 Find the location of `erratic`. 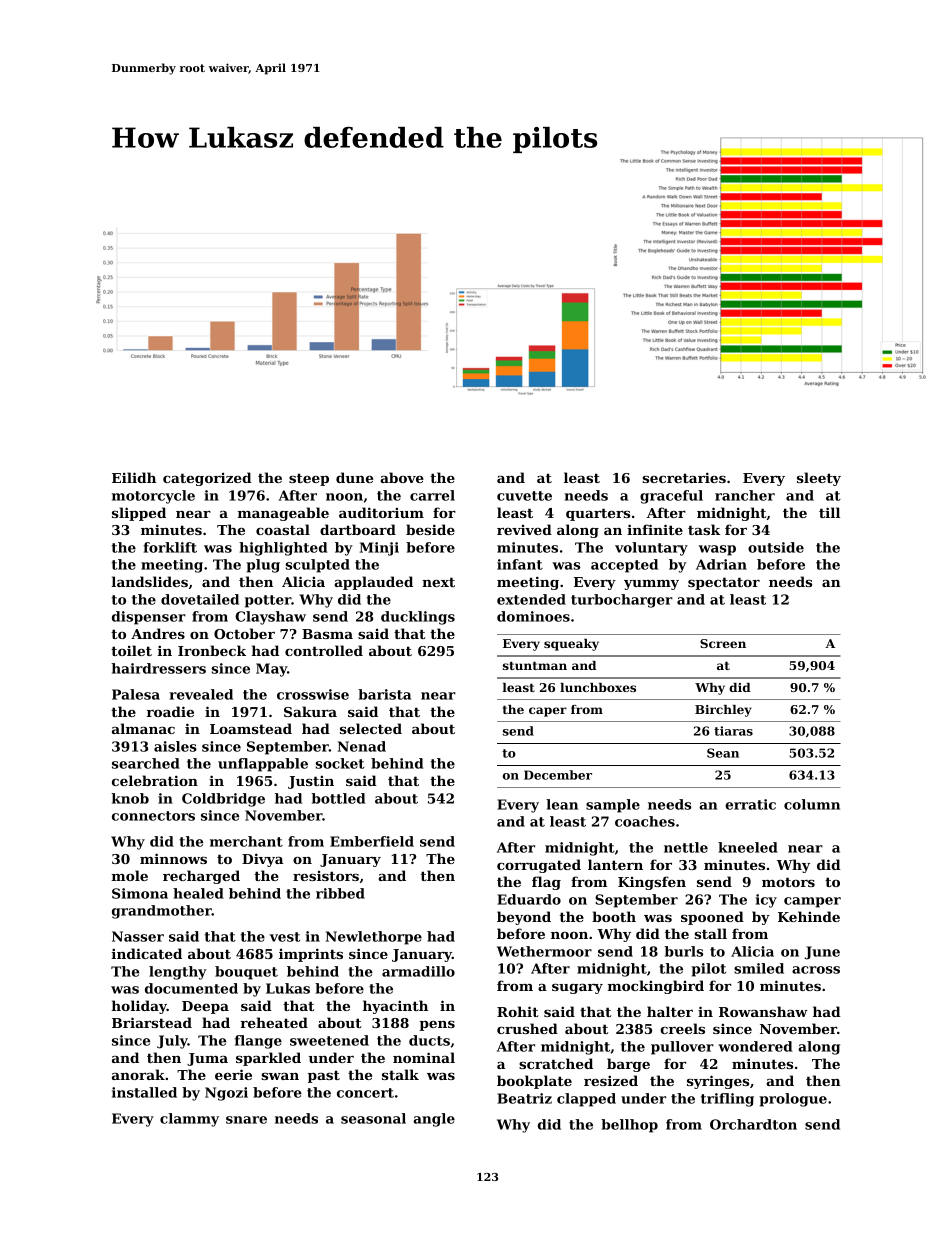

erratic is located at coordinates (750, 804).
